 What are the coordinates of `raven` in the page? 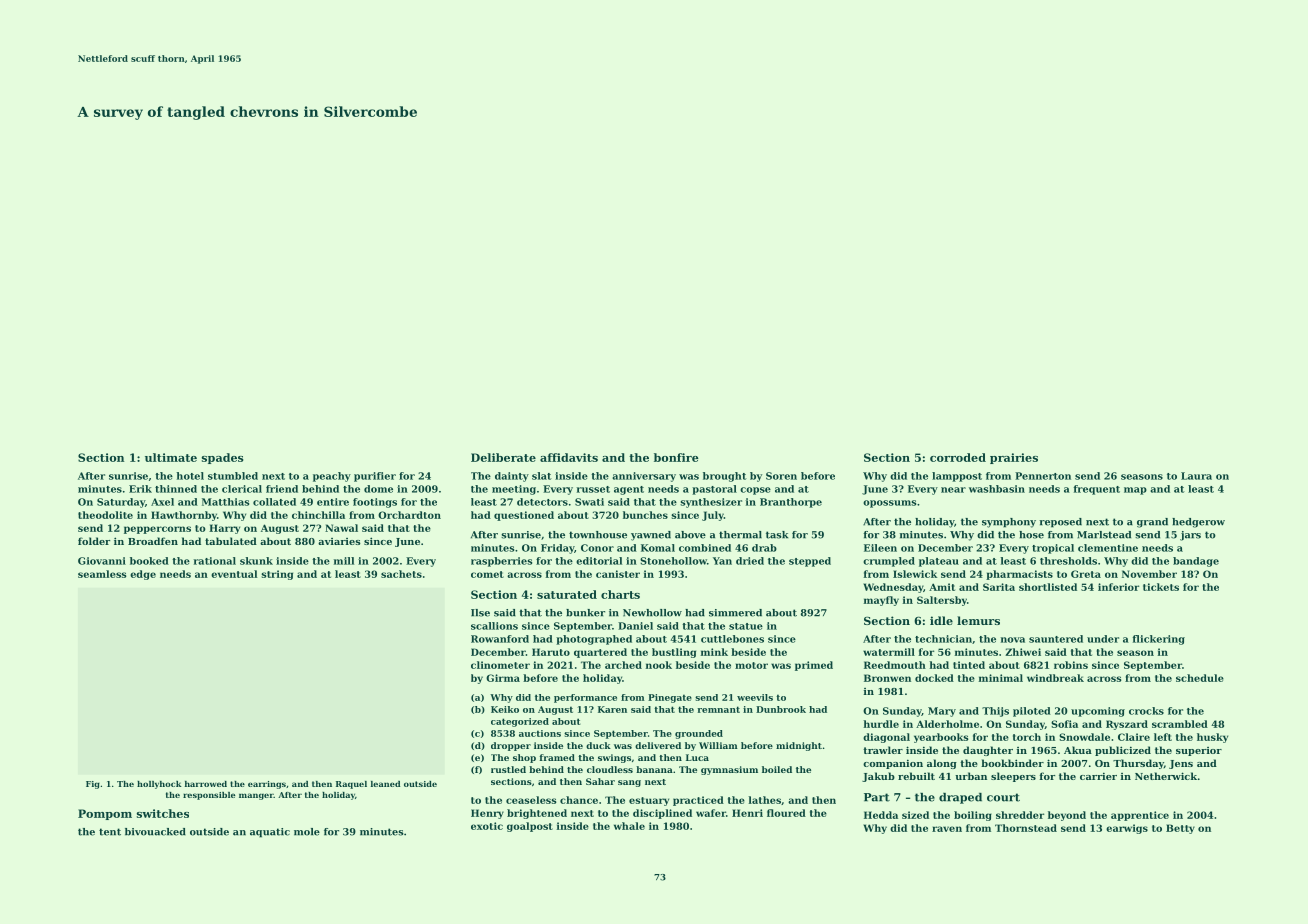 It's located at (947, 829).
